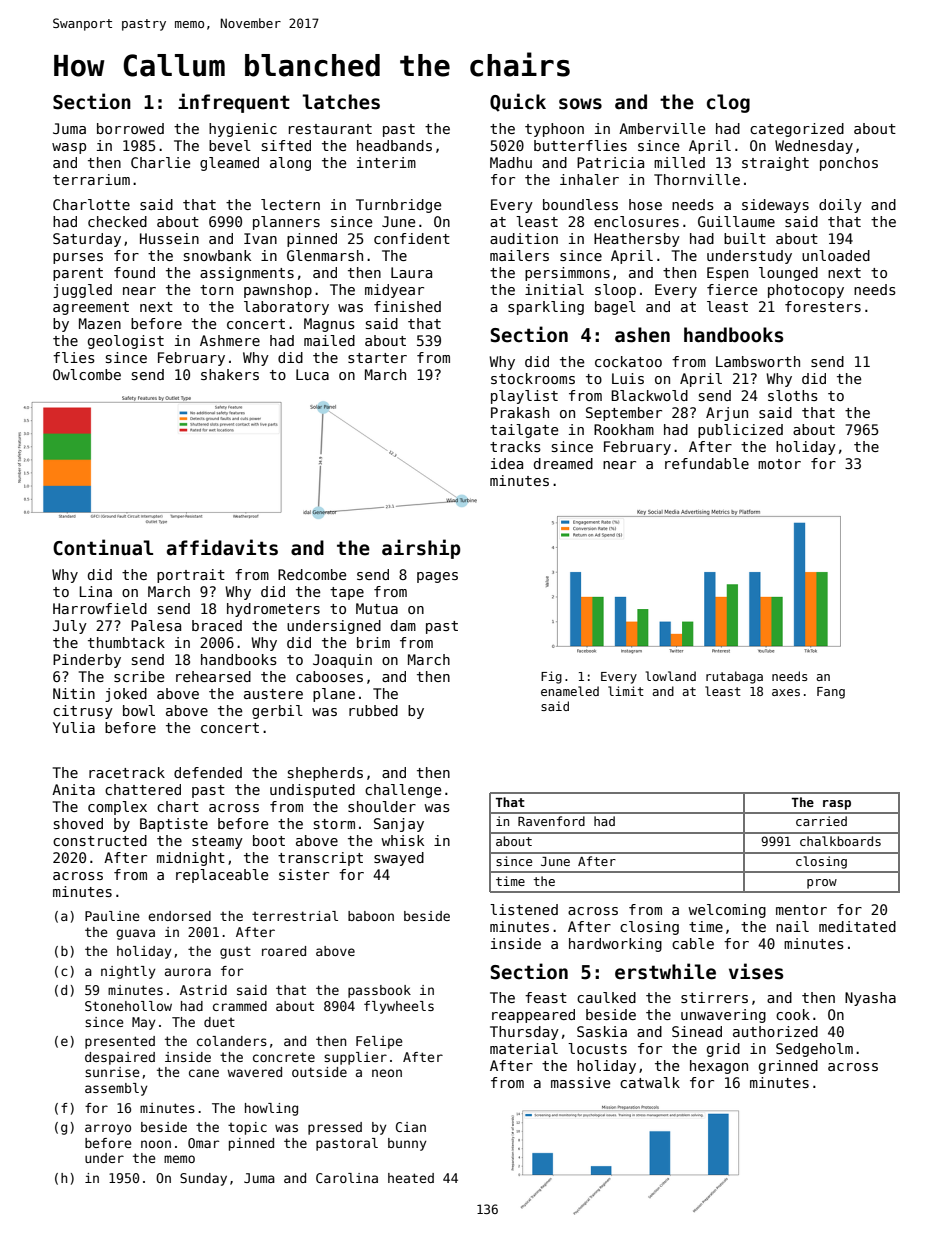  Describe the element at coordinates (411, 1178) in the page. I see `heated` at that location.
